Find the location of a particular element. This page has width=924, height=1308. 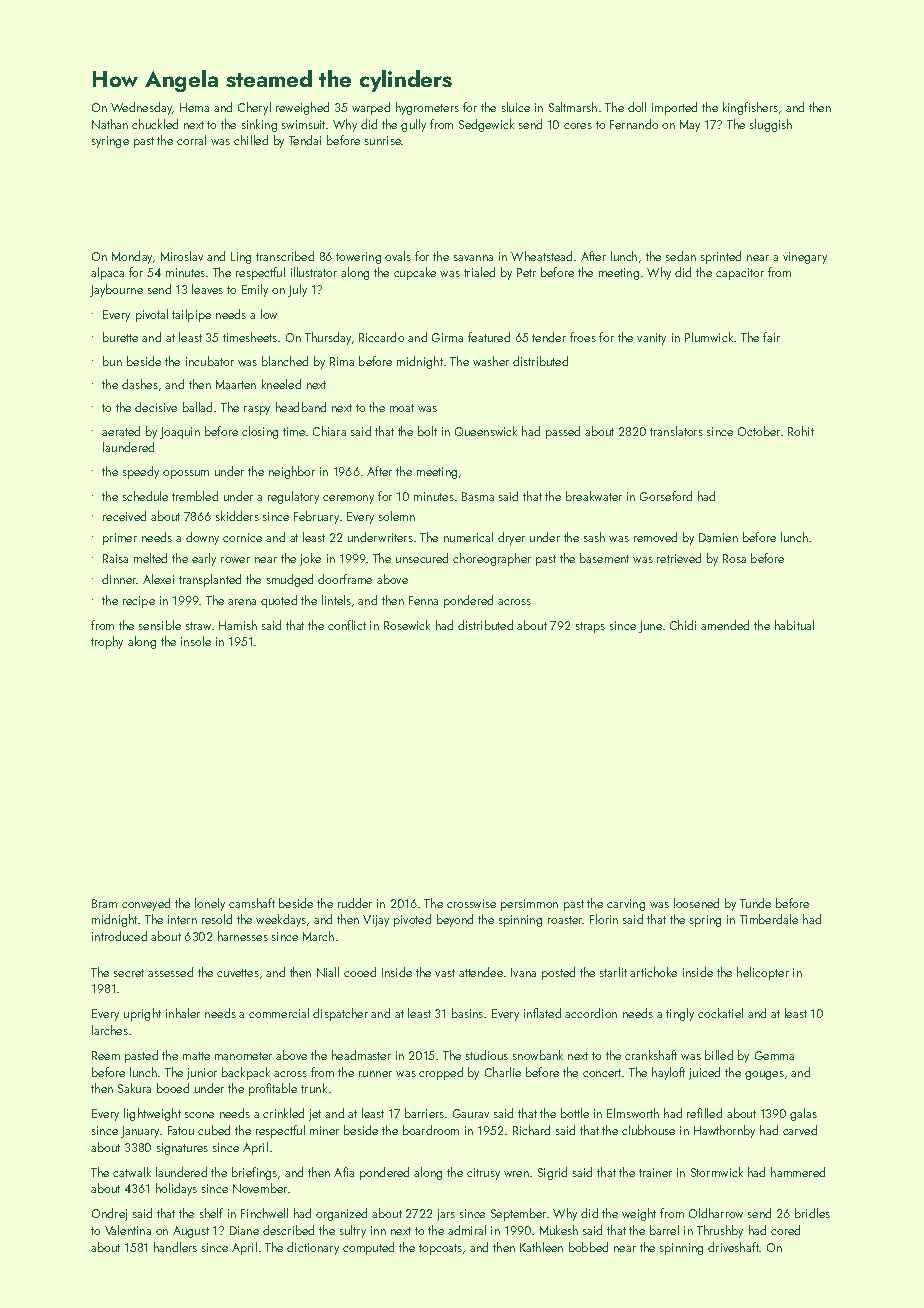

tingly is located at coordinates (680, 1014).
